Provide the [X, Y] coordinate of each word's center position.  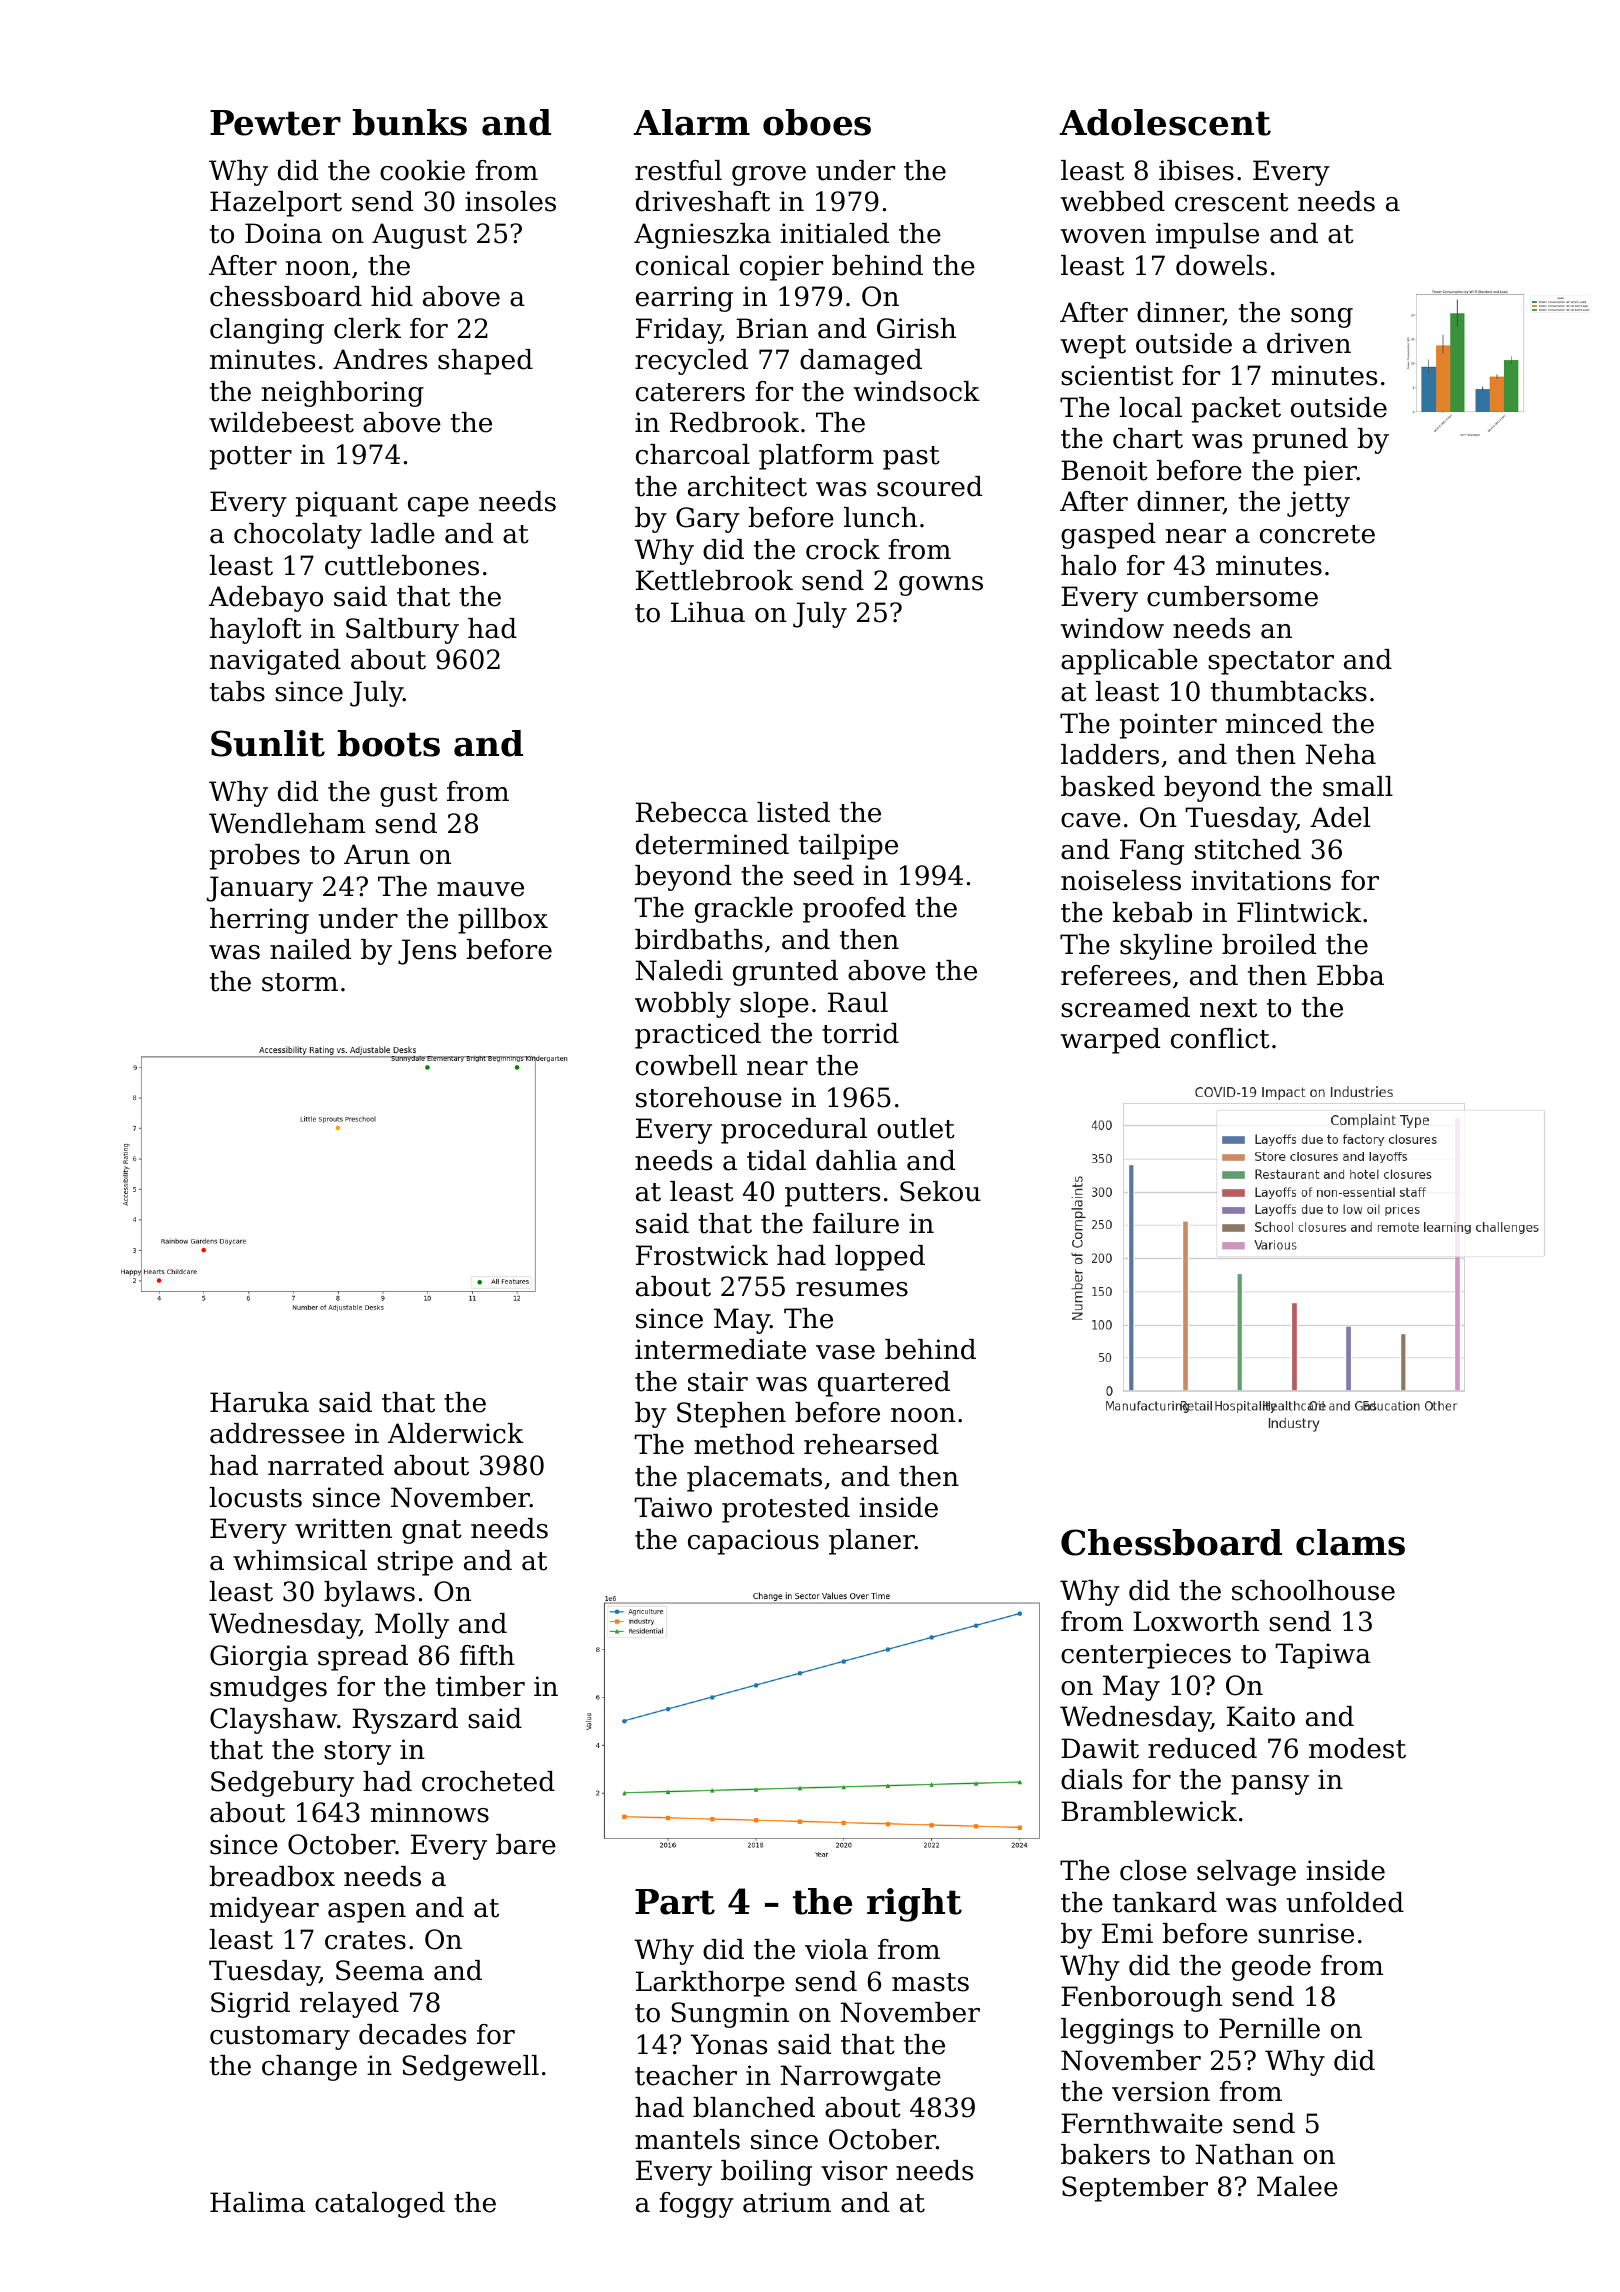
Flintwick [1299, 912]
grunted [785, 973]
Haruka [259, 1402]
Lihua [708, 612]
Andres [380, 359]
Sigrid [250, 2005]
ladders [1110, 754]
